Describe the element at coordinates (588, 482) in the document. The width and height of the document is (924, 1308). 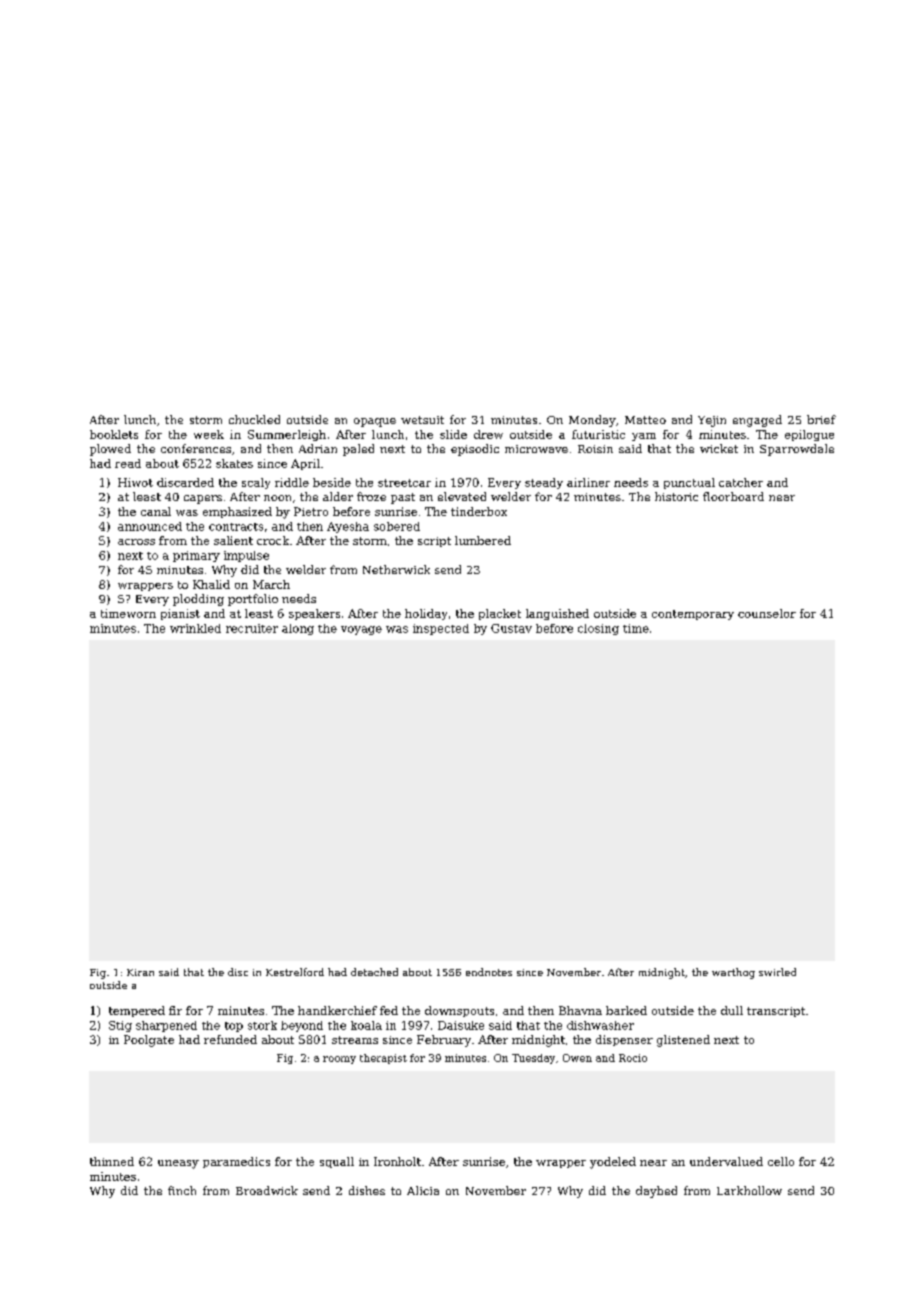
I see `airliner` at that location.
